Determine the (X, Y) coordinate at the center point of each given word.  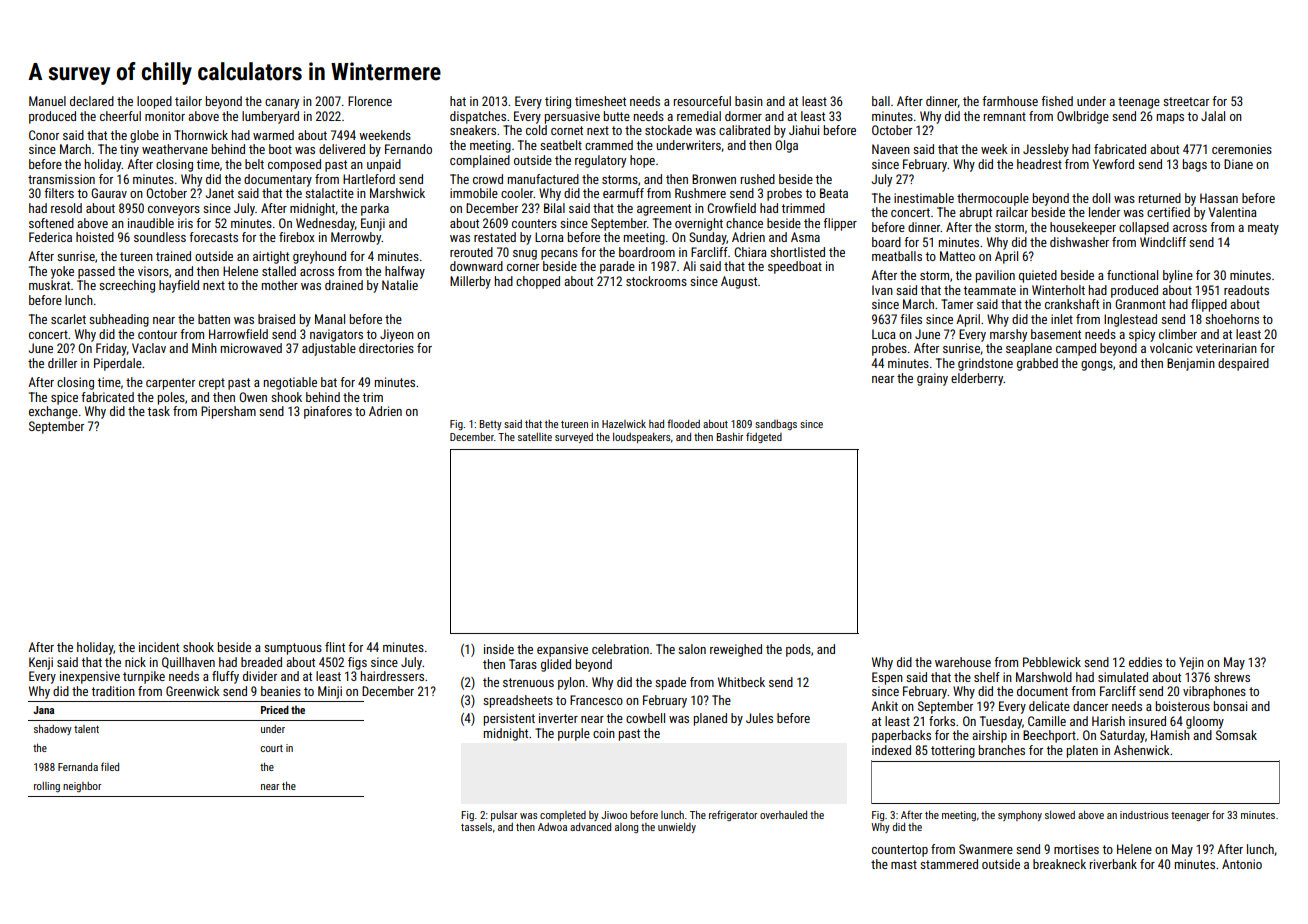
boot (280, 149)
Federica (50, 237)
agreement (664, 210)
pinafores (328, 412)
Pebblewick (1052, 662)
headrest (1039, 164)
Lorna (549, 237)
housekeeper (1083, 228)
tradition (113, 691)
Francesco (596, 700)
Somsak (1236, 735)
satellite (535, 437)
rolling (47, 787)
